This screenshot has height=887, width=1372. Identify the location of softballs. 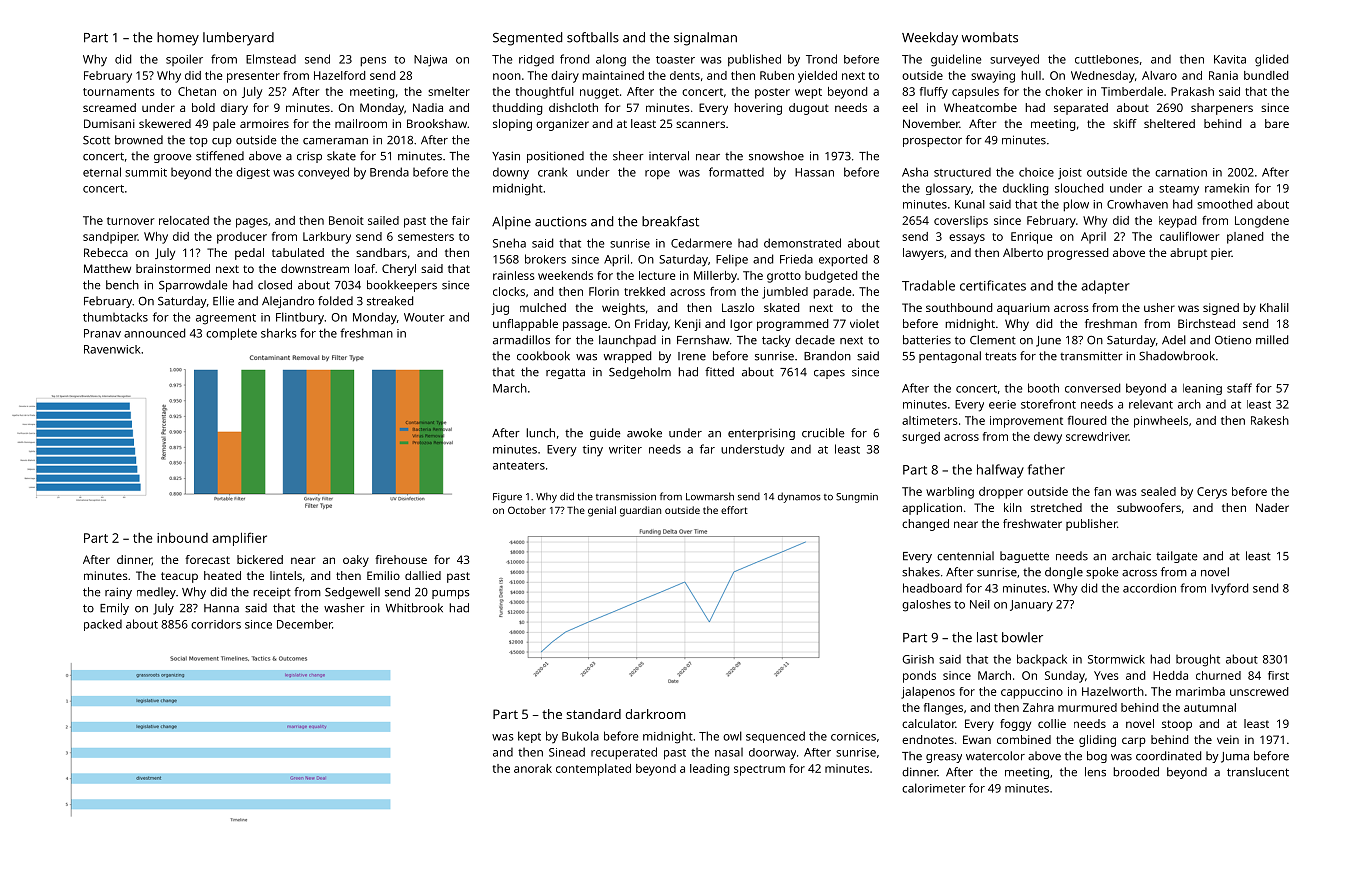
(593, 37).
